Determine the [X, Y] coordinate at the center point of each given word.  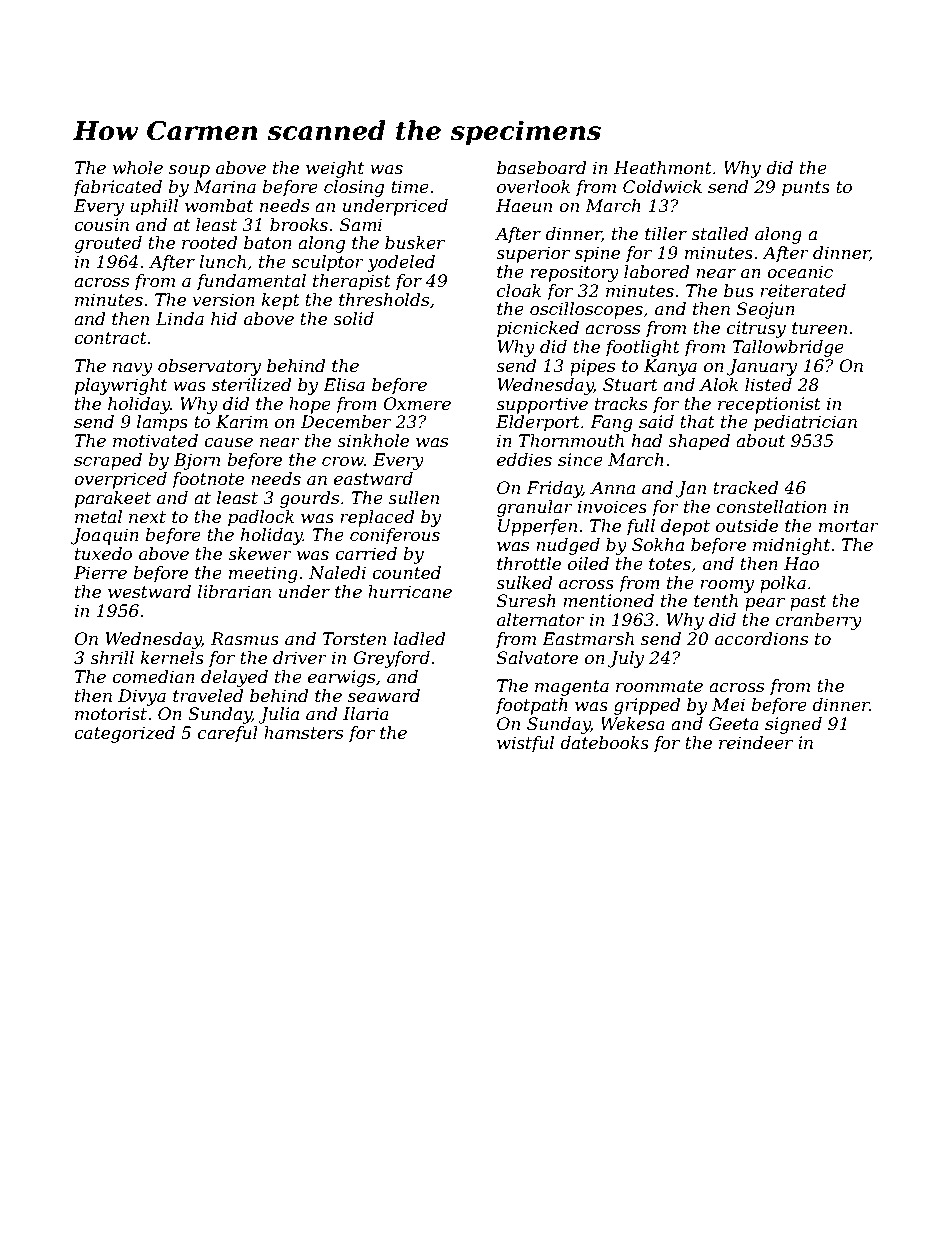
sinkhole [373, 440]
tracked [746, 487]
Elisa [344, 385]
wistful [525, 744]
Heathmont [663, 168]
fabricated [117, 188]
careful [228, 734]
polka [783, 584]
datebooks [604, 743]
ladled [419, 639]
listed [768, 385]
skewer [260, 554]
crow [343, 461]
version [223, 300]
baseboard [542, 168]
